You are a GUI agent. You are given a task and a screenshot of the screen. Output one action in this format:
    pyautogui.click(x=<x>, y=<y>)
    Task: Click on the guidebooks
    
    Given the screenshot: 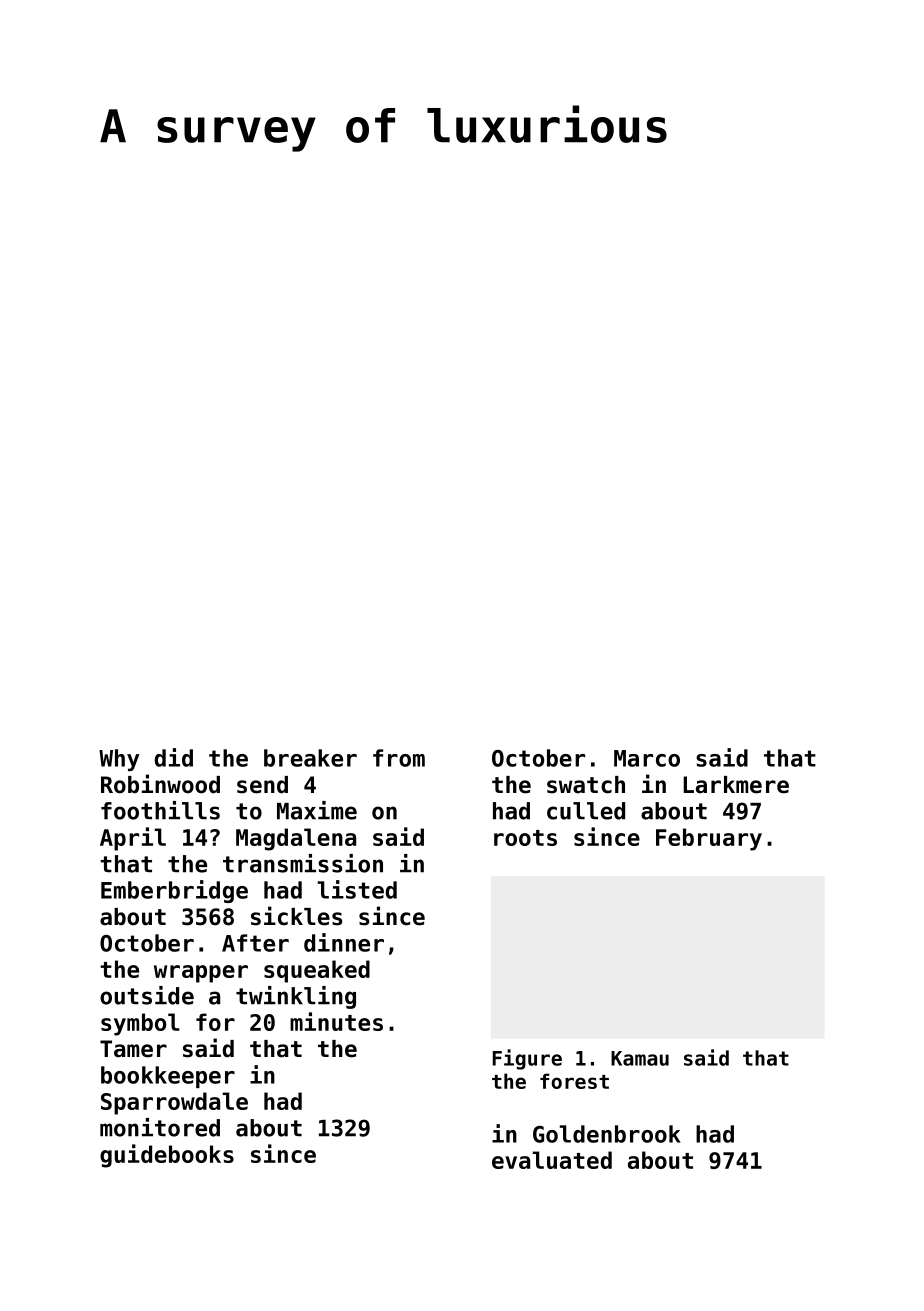 What is the action you would take?
    pyautogui.click(x=167, y=1156)
